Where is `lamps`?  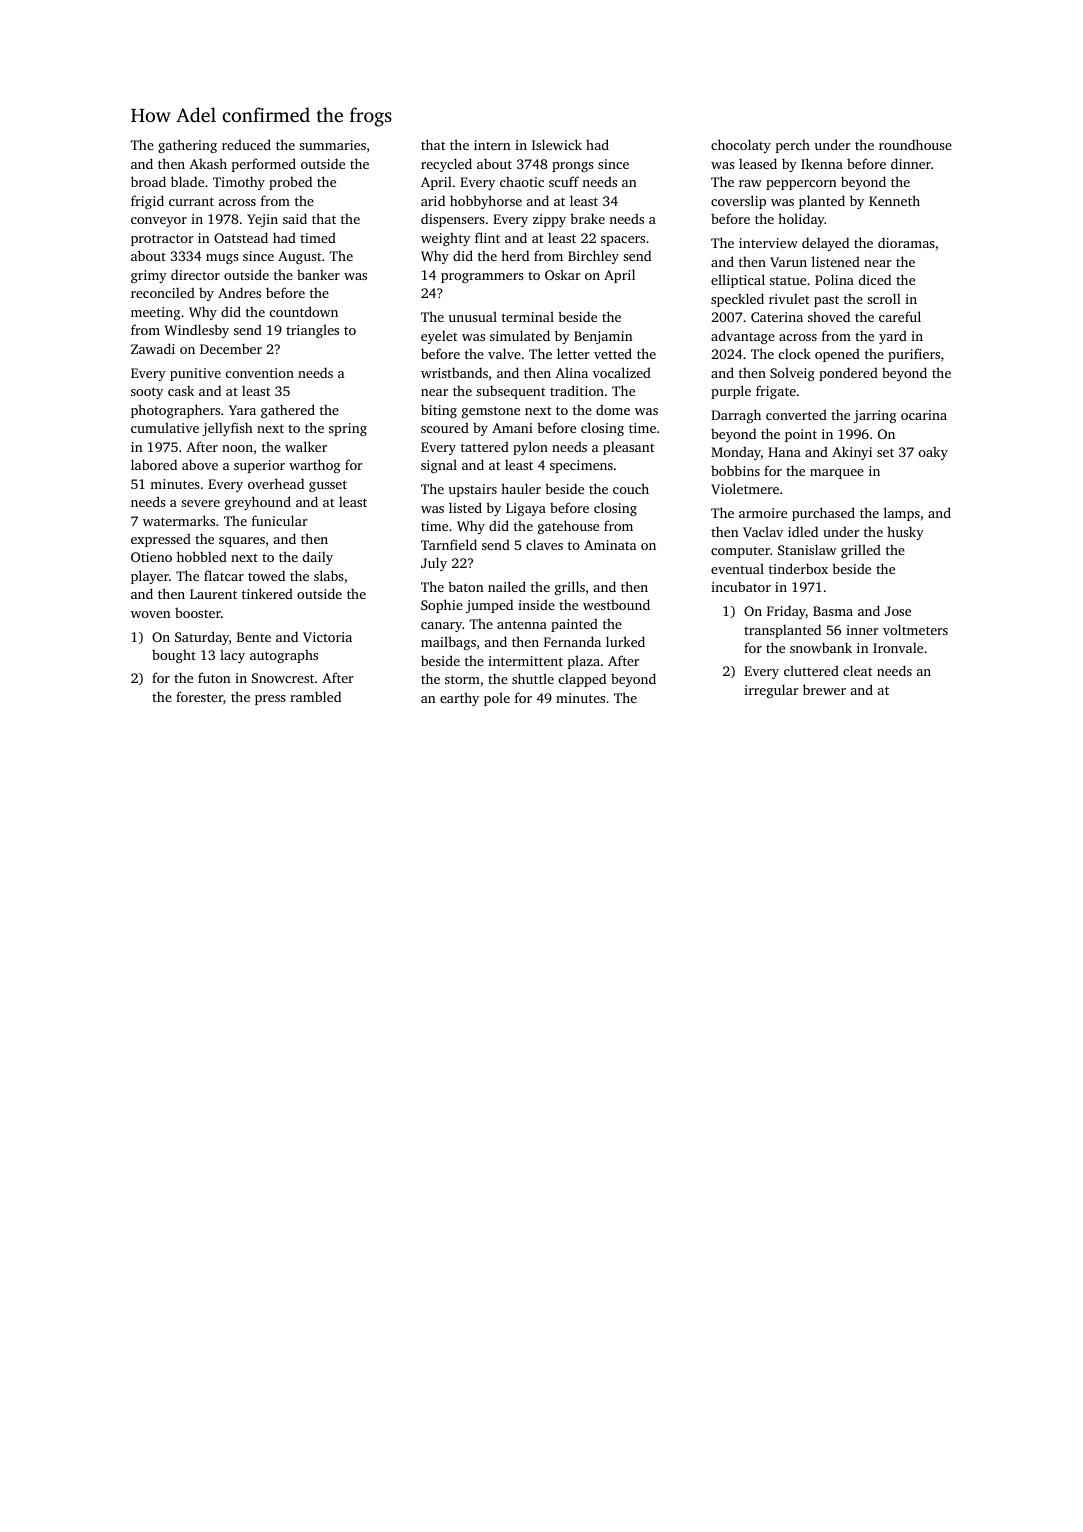
lamps is located at coordinates (902, 514).
